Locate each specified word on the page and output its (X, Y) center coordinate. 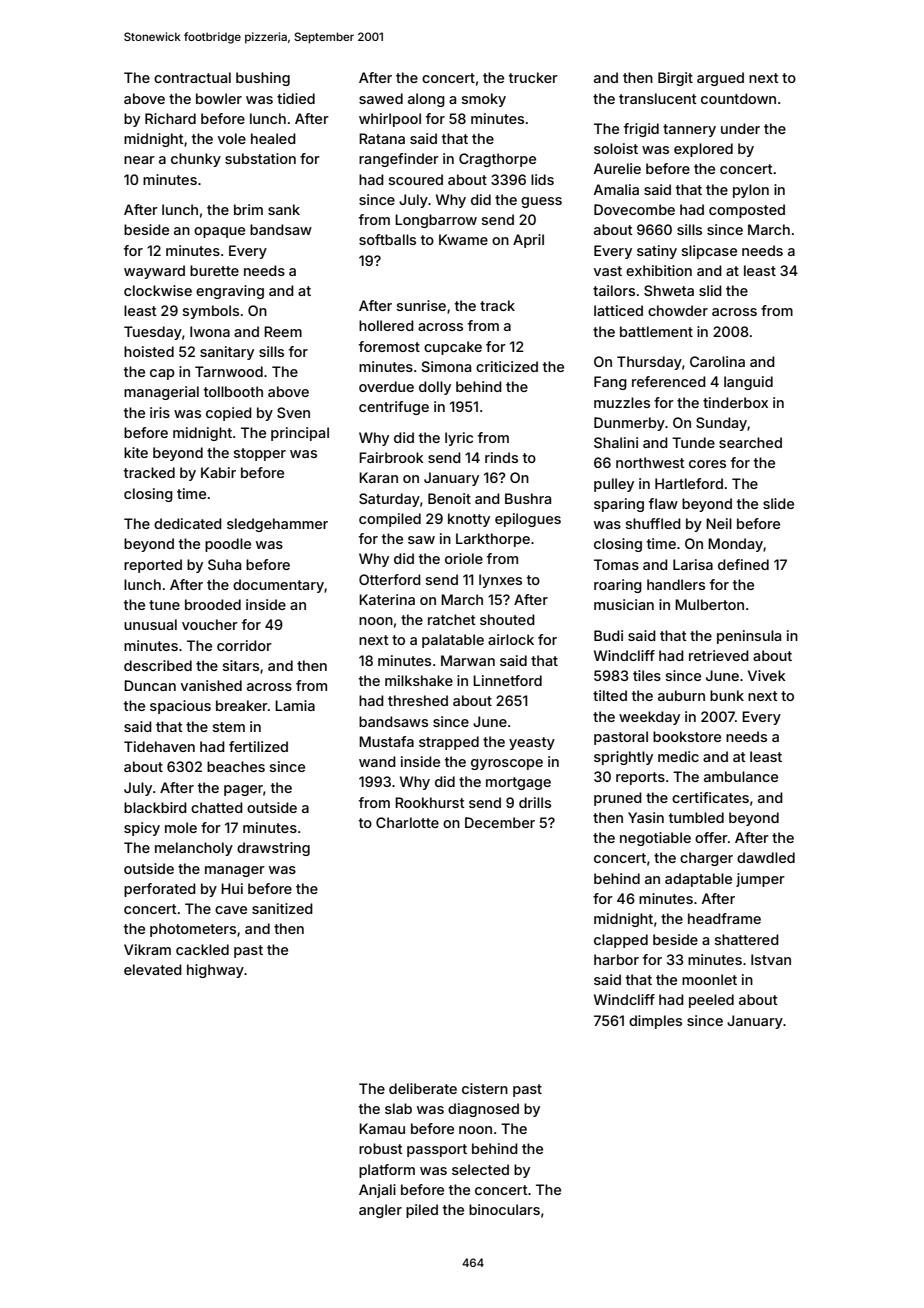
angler (380, 1211)
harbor (616, 959)
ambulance (741, 776)
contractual (192, 77)
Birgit (675, 79)
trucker (533, 77)
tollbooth (233, 391)
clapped (621, 941)
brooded (213, 604)
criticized (507, 366)
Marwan (468, 660)
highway (215, 971)
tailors (614, 290)
